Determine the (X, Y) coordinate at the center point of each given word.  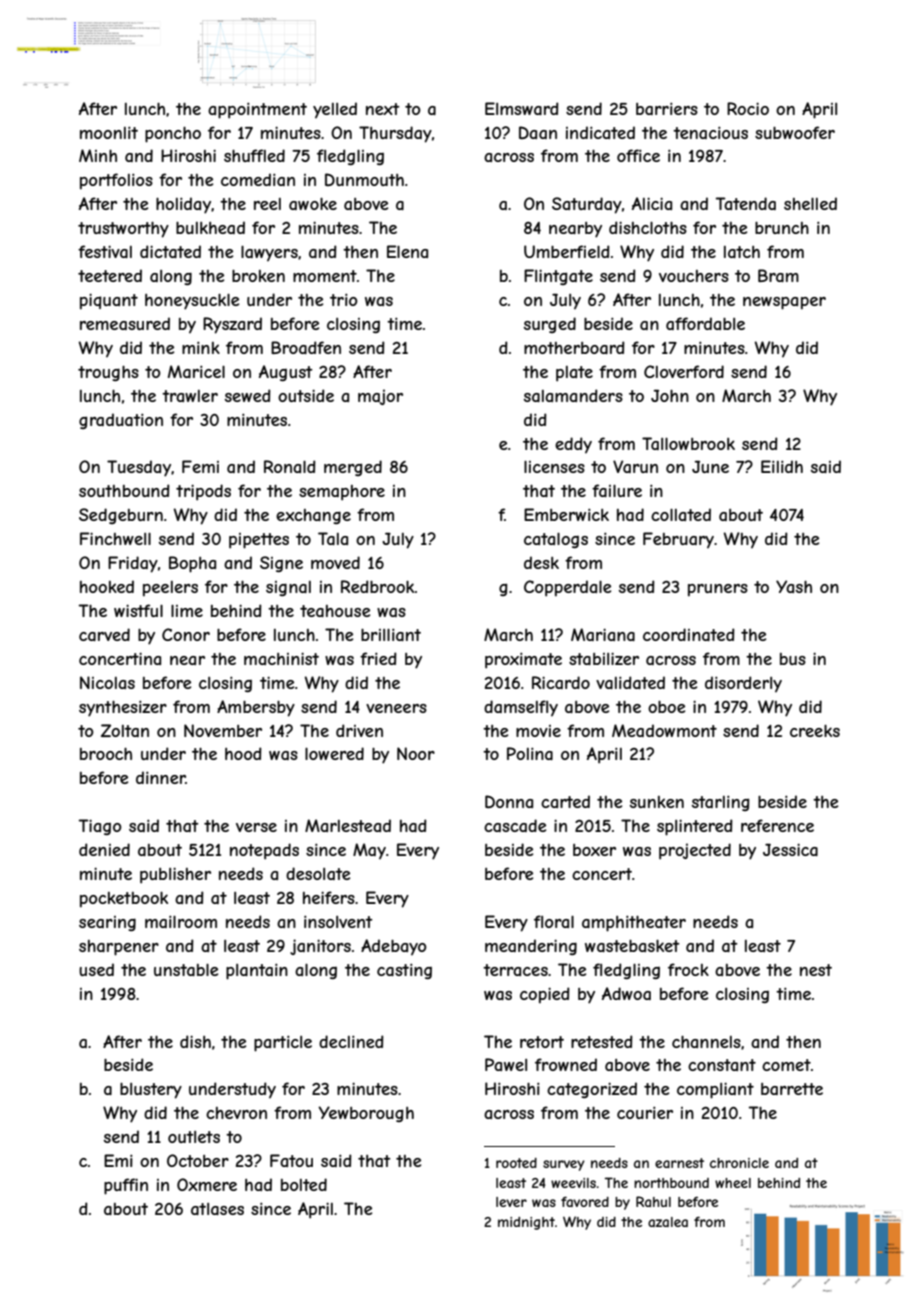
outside (306, 395)
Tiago (100, 827)
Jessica (790, 849)
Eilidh (782, 466)
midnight (526, 1223)
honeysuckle (192, 301)
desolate (318, 873)
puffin (126, 1186)
